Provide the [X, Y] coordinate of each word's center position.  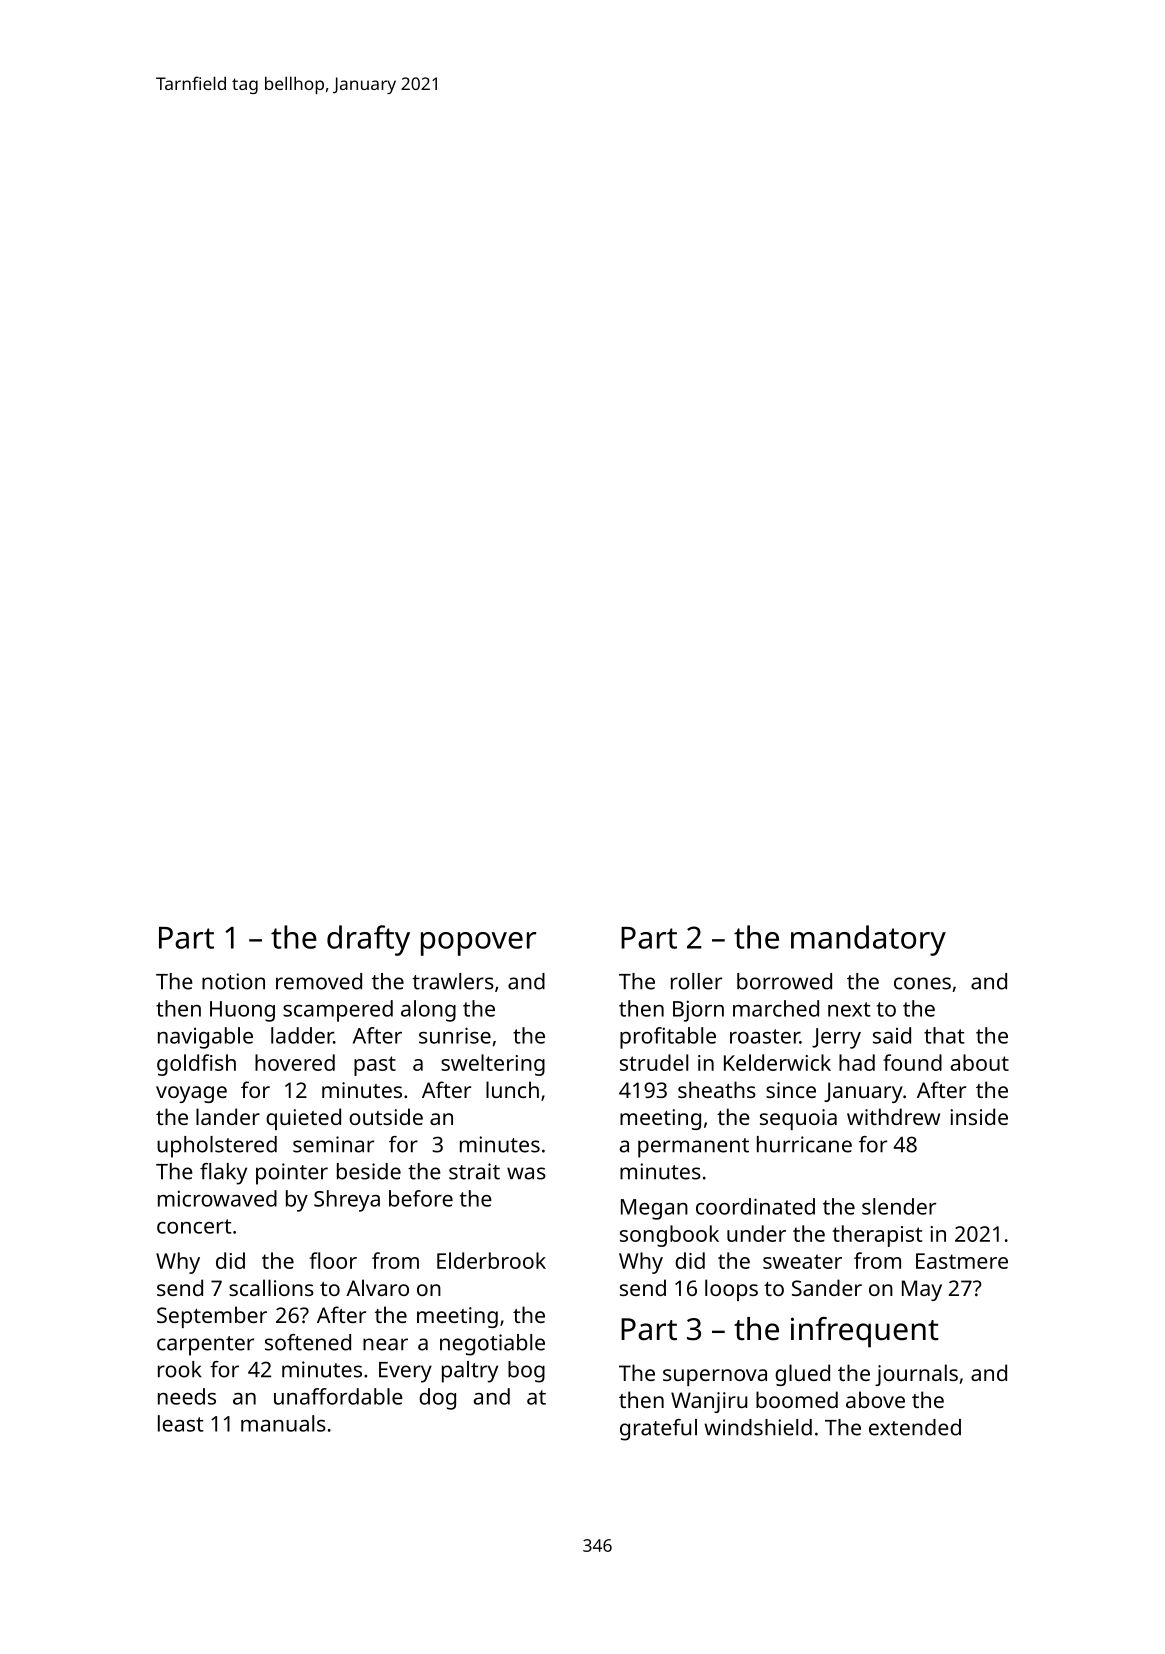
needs [187, 1396]
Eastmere [962, 1261]
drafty [368, 940]
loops [731, 1290]
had [857, 1062]
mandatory [868, 940]
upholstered [217, 1147]
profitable [668, 1038]
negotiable [492, 1345]
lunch [512, 1089]
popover [478, 944]
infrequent [865, 1332]
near [385, 1344]
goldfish [196, 1065]
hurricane [804, 1144]
